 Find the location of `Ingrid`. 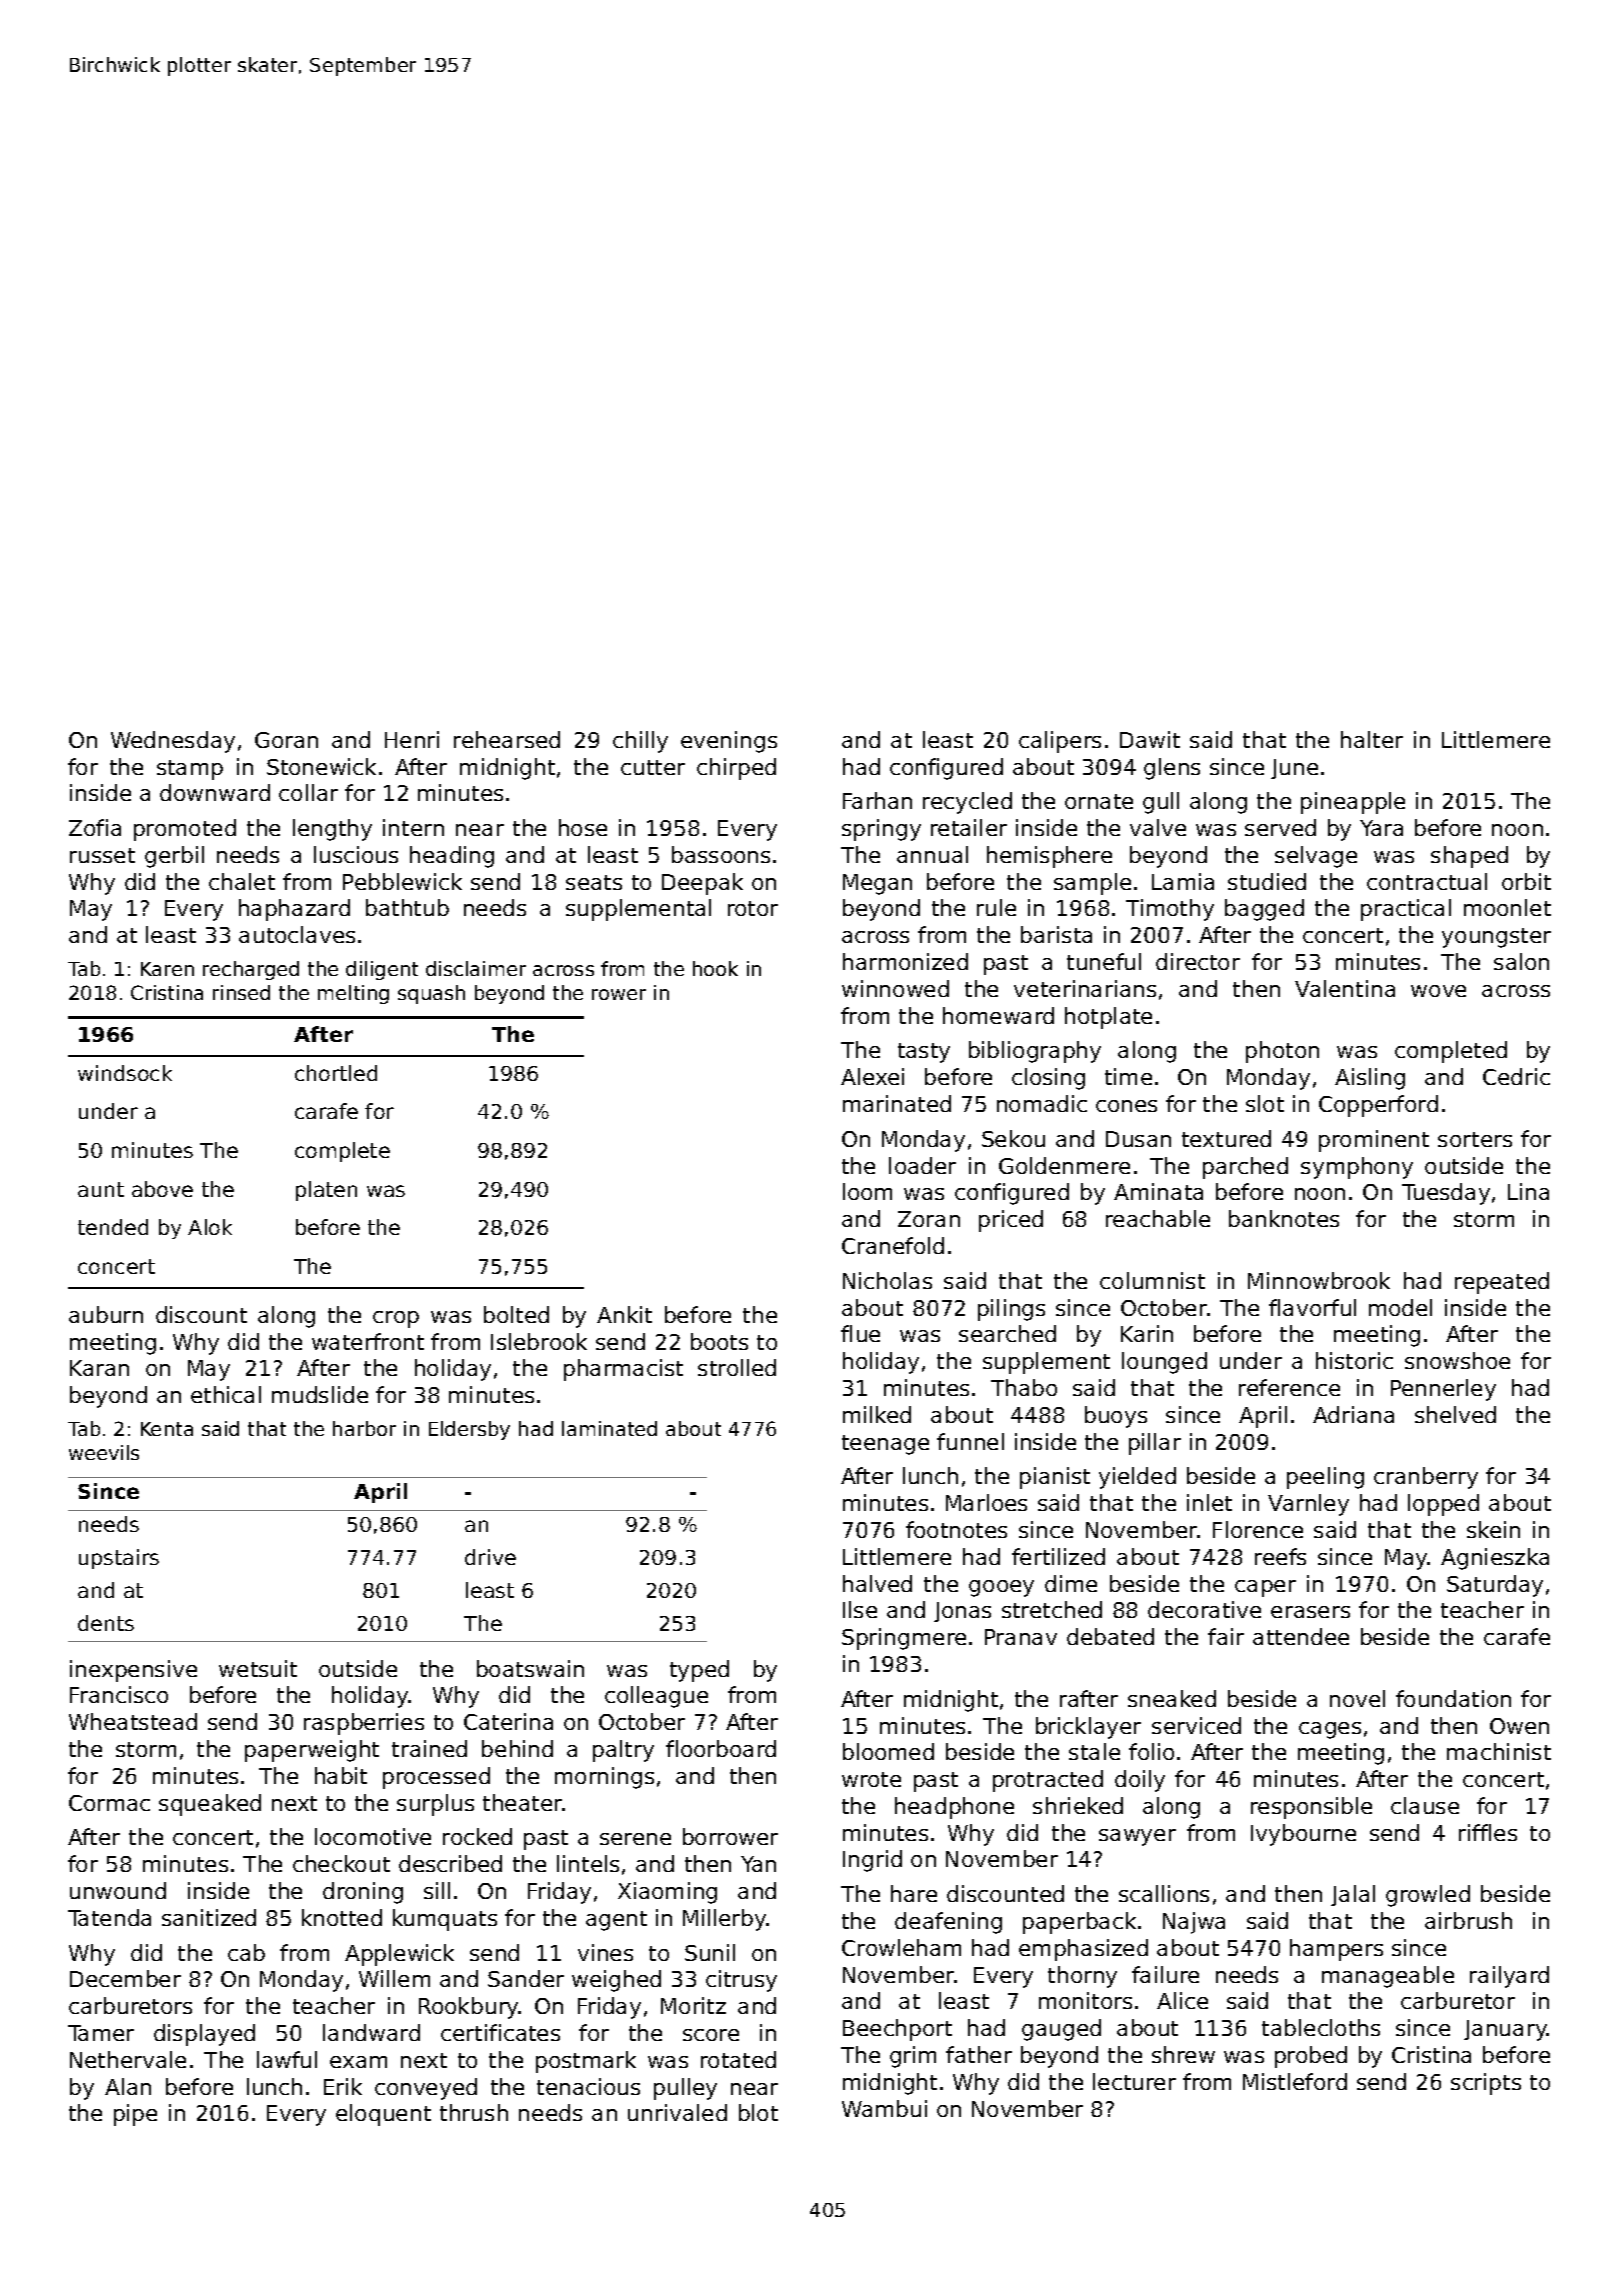

Ingrid is located at coordinates (872, 1861).
